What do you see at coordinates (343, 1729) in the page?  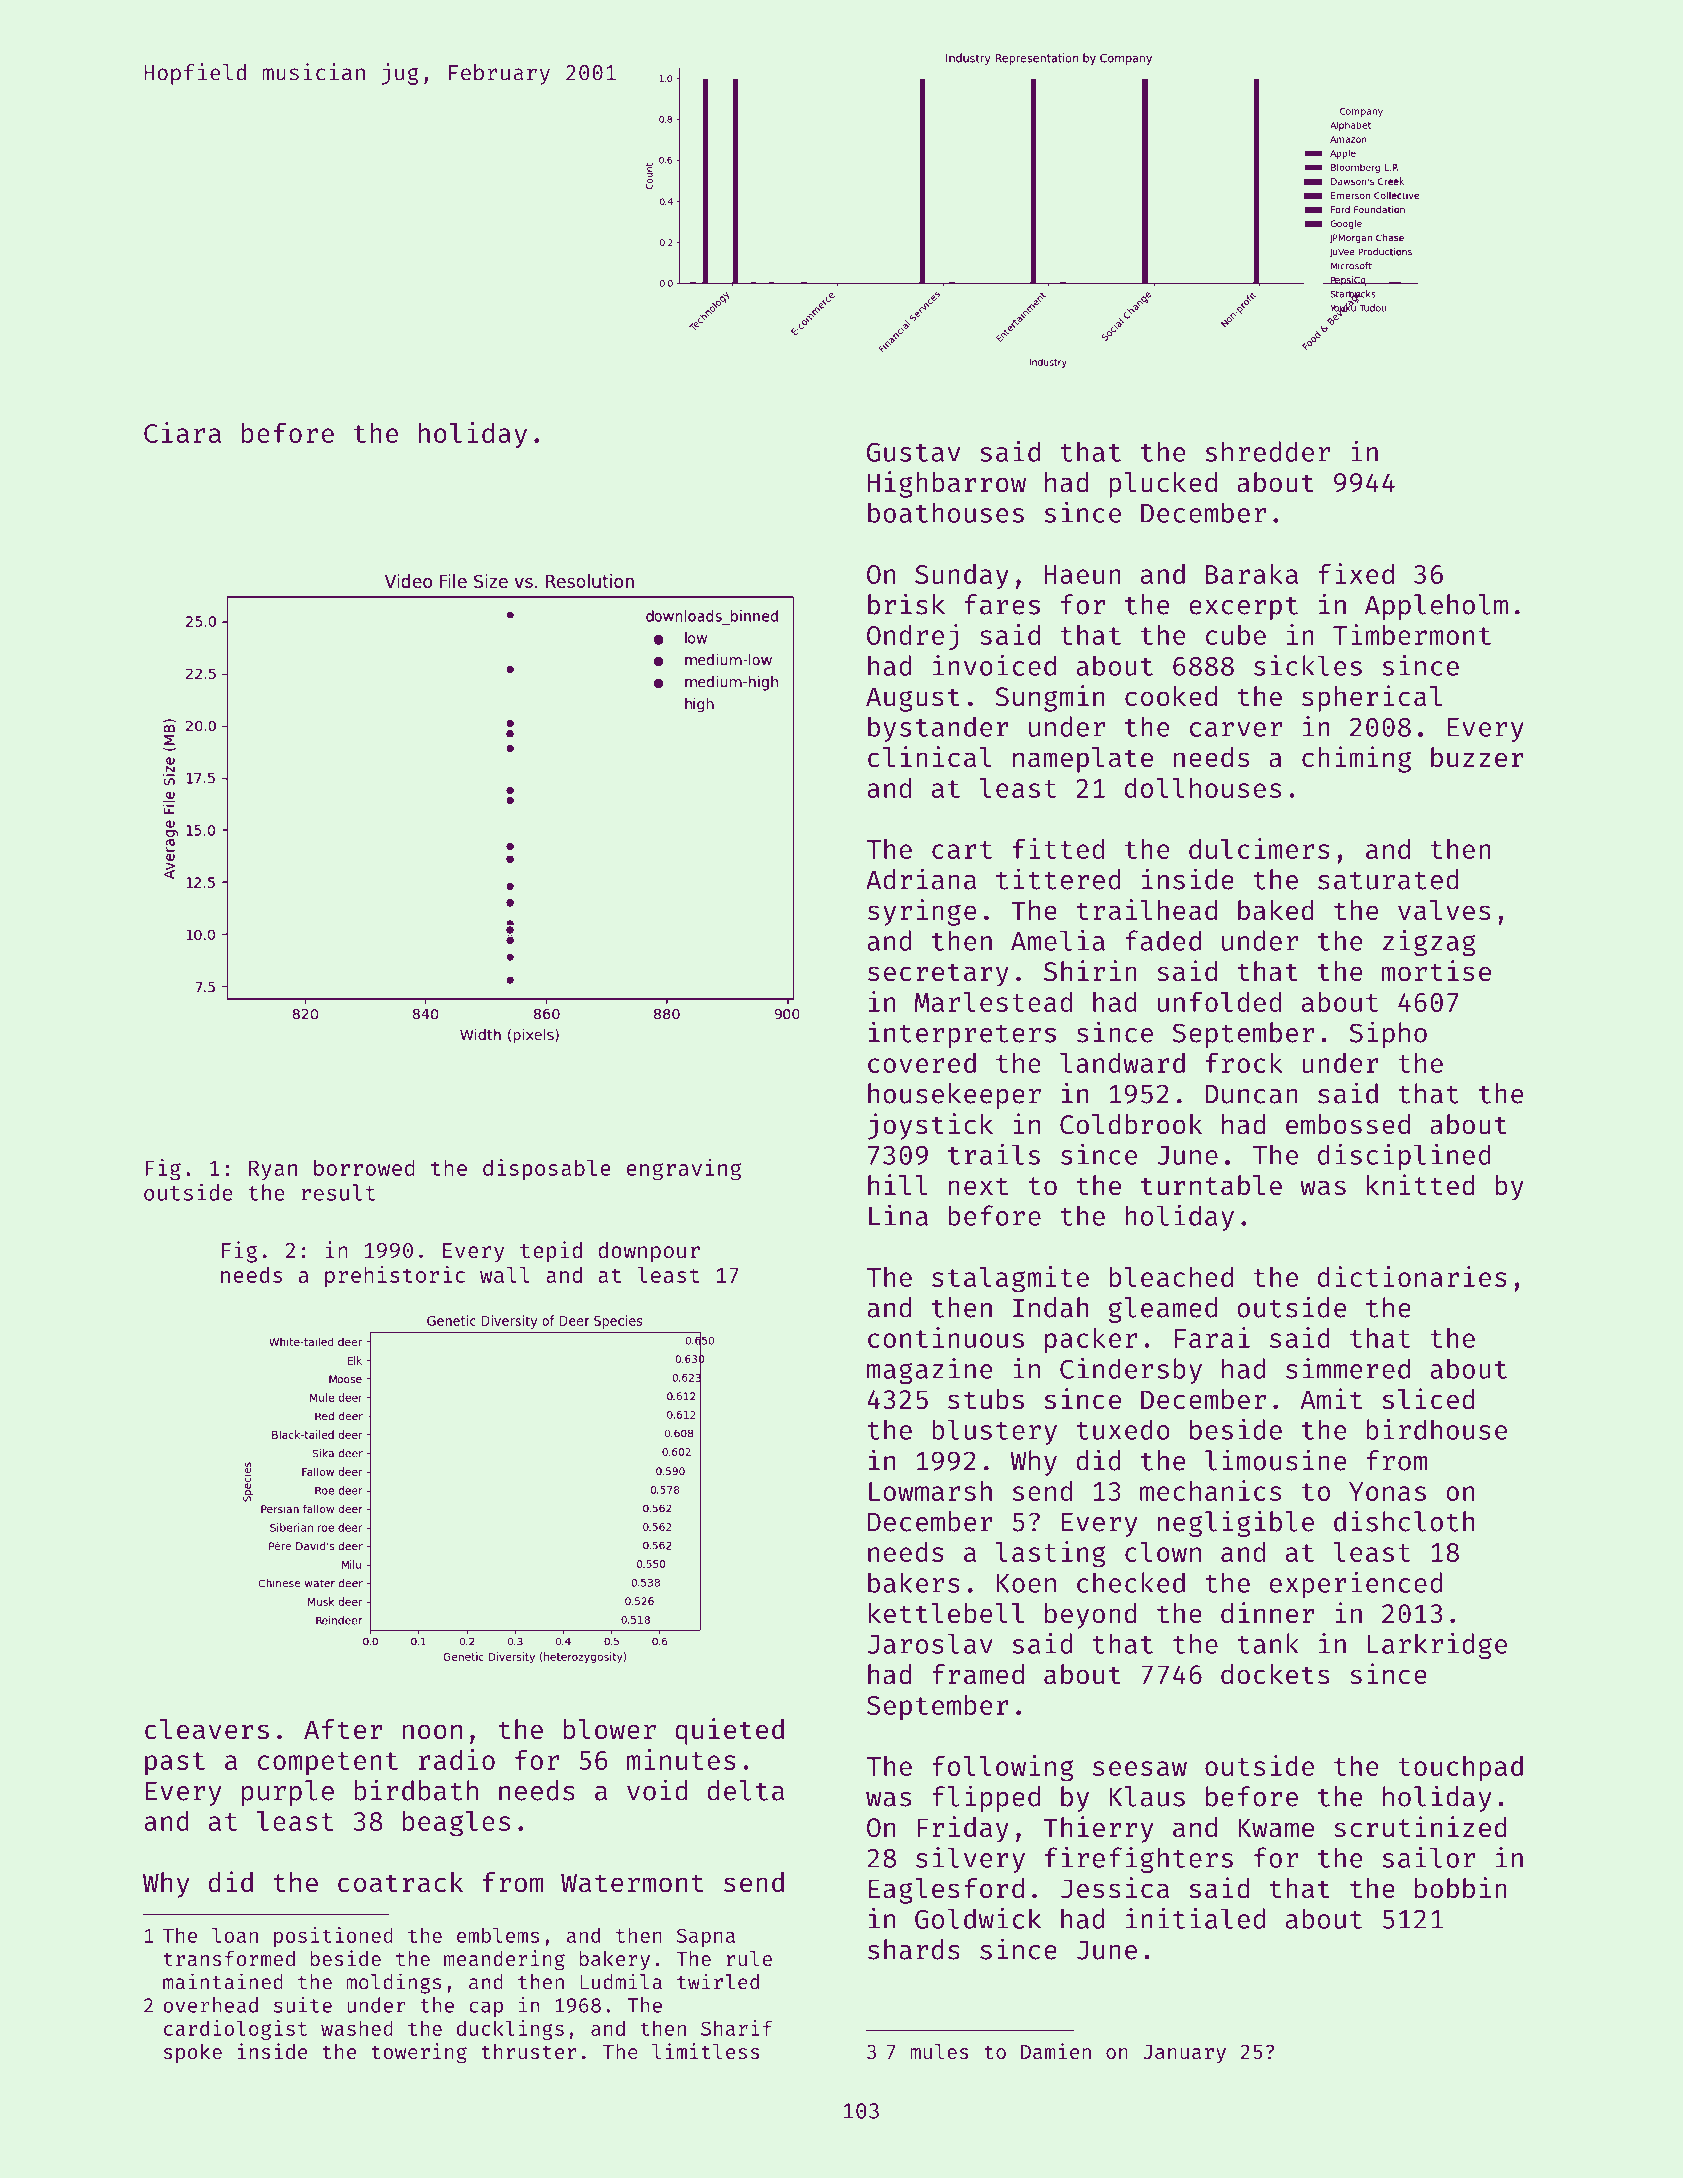 I see `After` at bounding box center [343, 1729].
